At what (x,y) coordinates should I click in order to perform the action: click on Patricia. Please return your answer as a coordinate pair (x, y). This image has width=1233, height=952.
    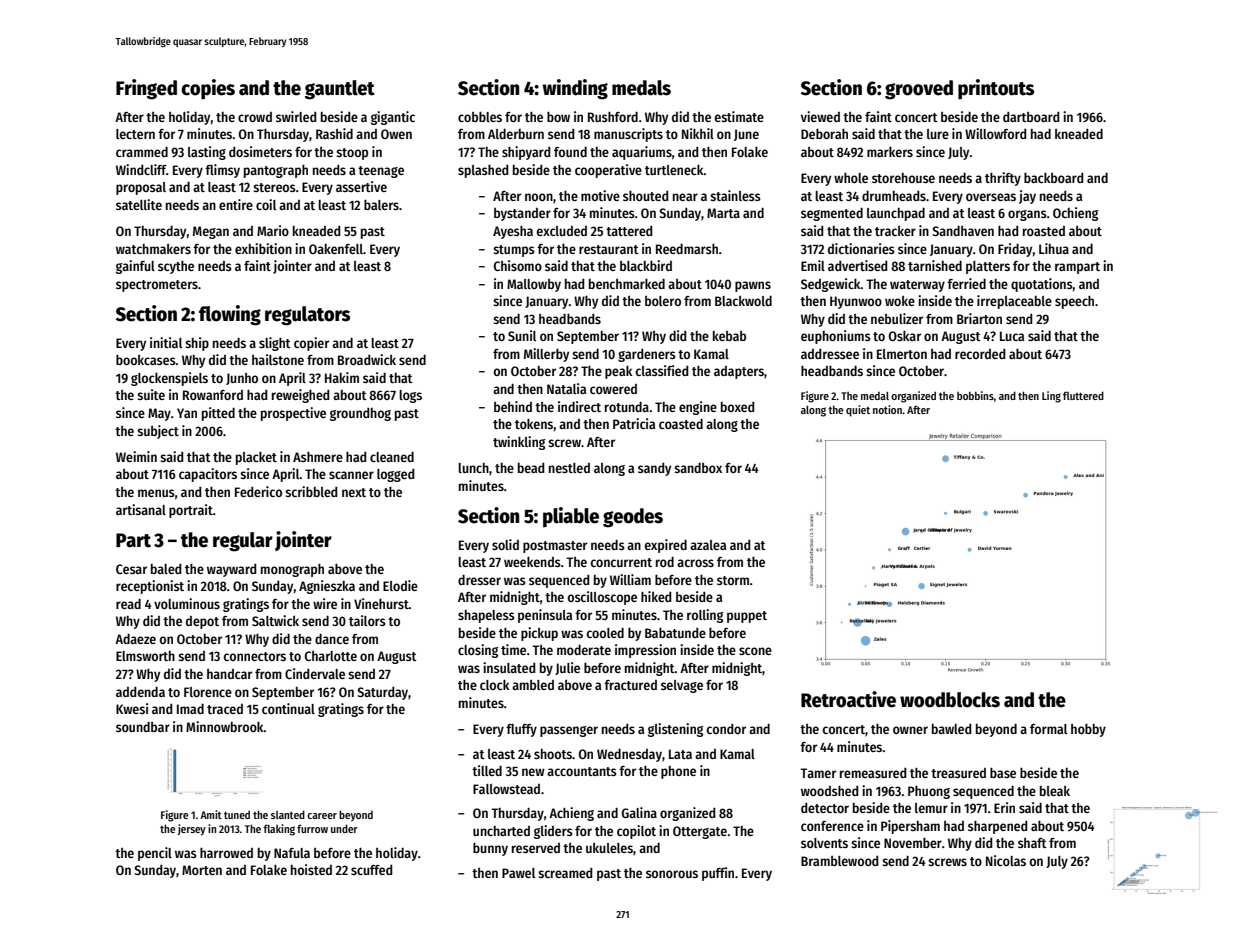
    Looking at the image, I should click on (634, 423).
